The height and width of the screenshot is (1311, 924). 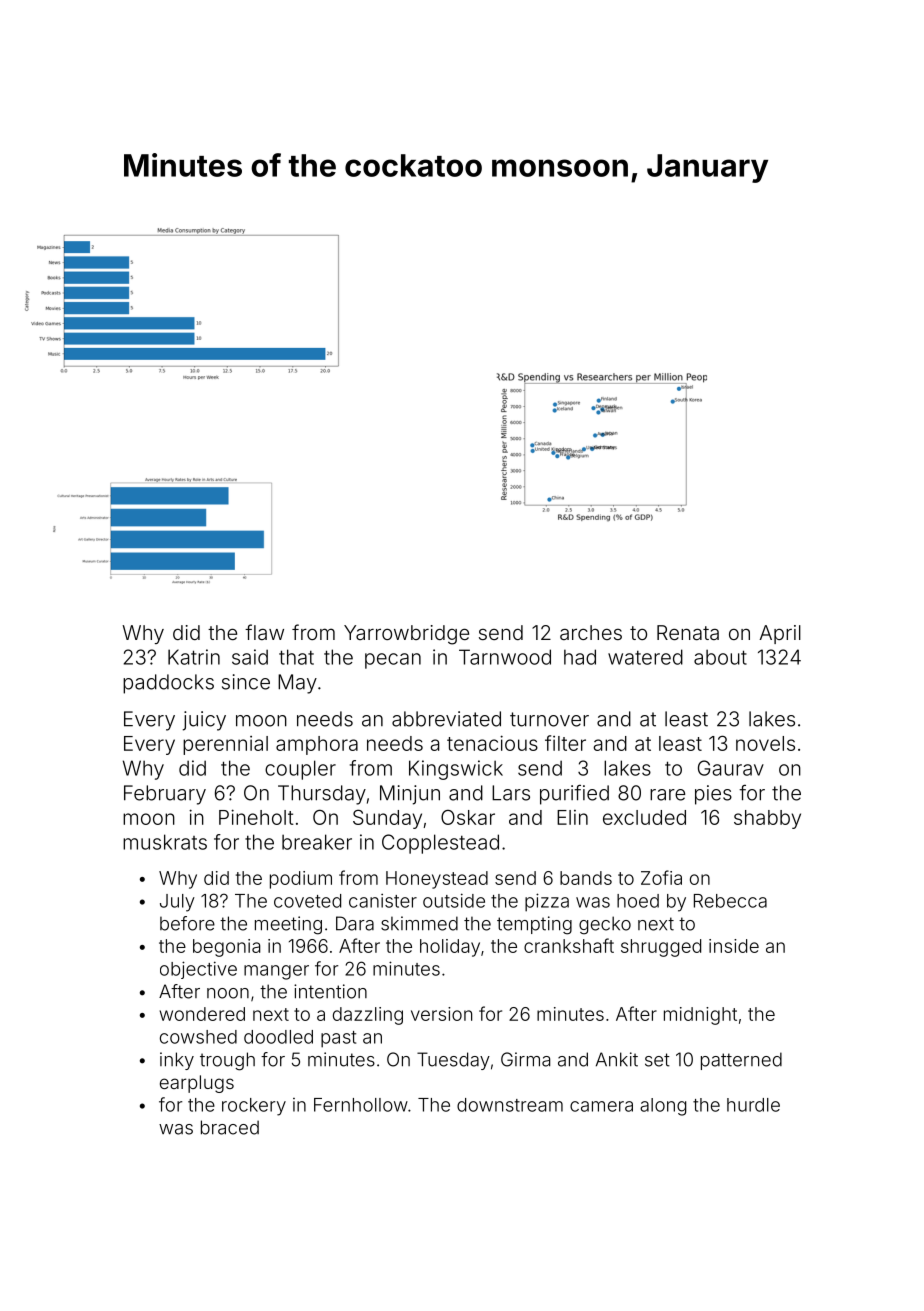 What do you see at coordinates (165, 842) in the screenshot?
I see `muskrats` at bounding box center [165, 842].
